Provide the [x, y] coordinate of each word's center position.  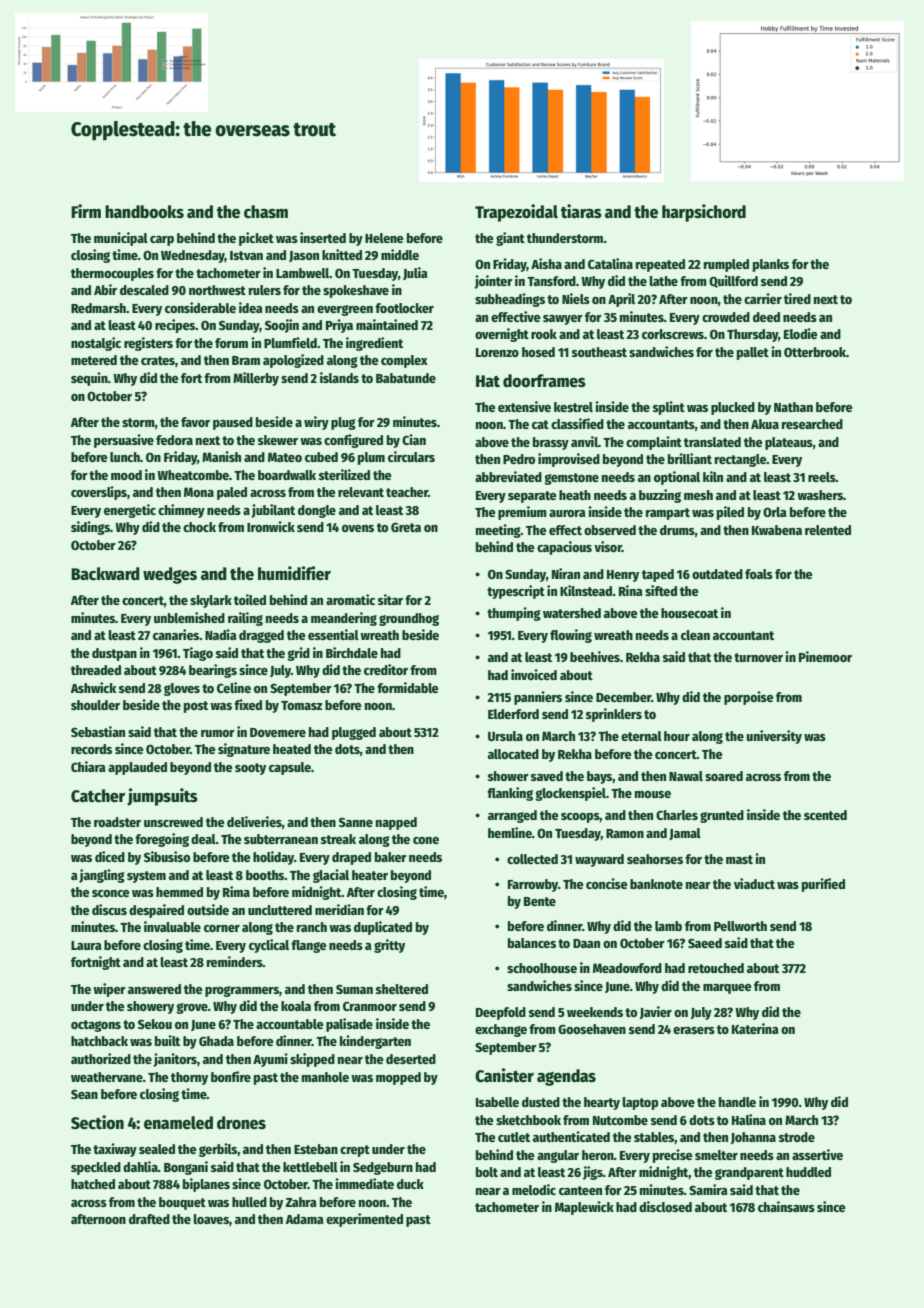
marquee [727, 989]
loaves [211, 1219]
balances [532, 943]
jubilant [273, 511]
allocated [513, 754]
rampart [668, 514]
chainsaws [786, 1206]
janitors [175, 1060]
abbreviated [508, 476]
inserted [323, 237]
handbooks [144, 212]
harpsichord [704, 213]
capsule [290, 768]
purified [823, 885]
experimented [364, 1220]
